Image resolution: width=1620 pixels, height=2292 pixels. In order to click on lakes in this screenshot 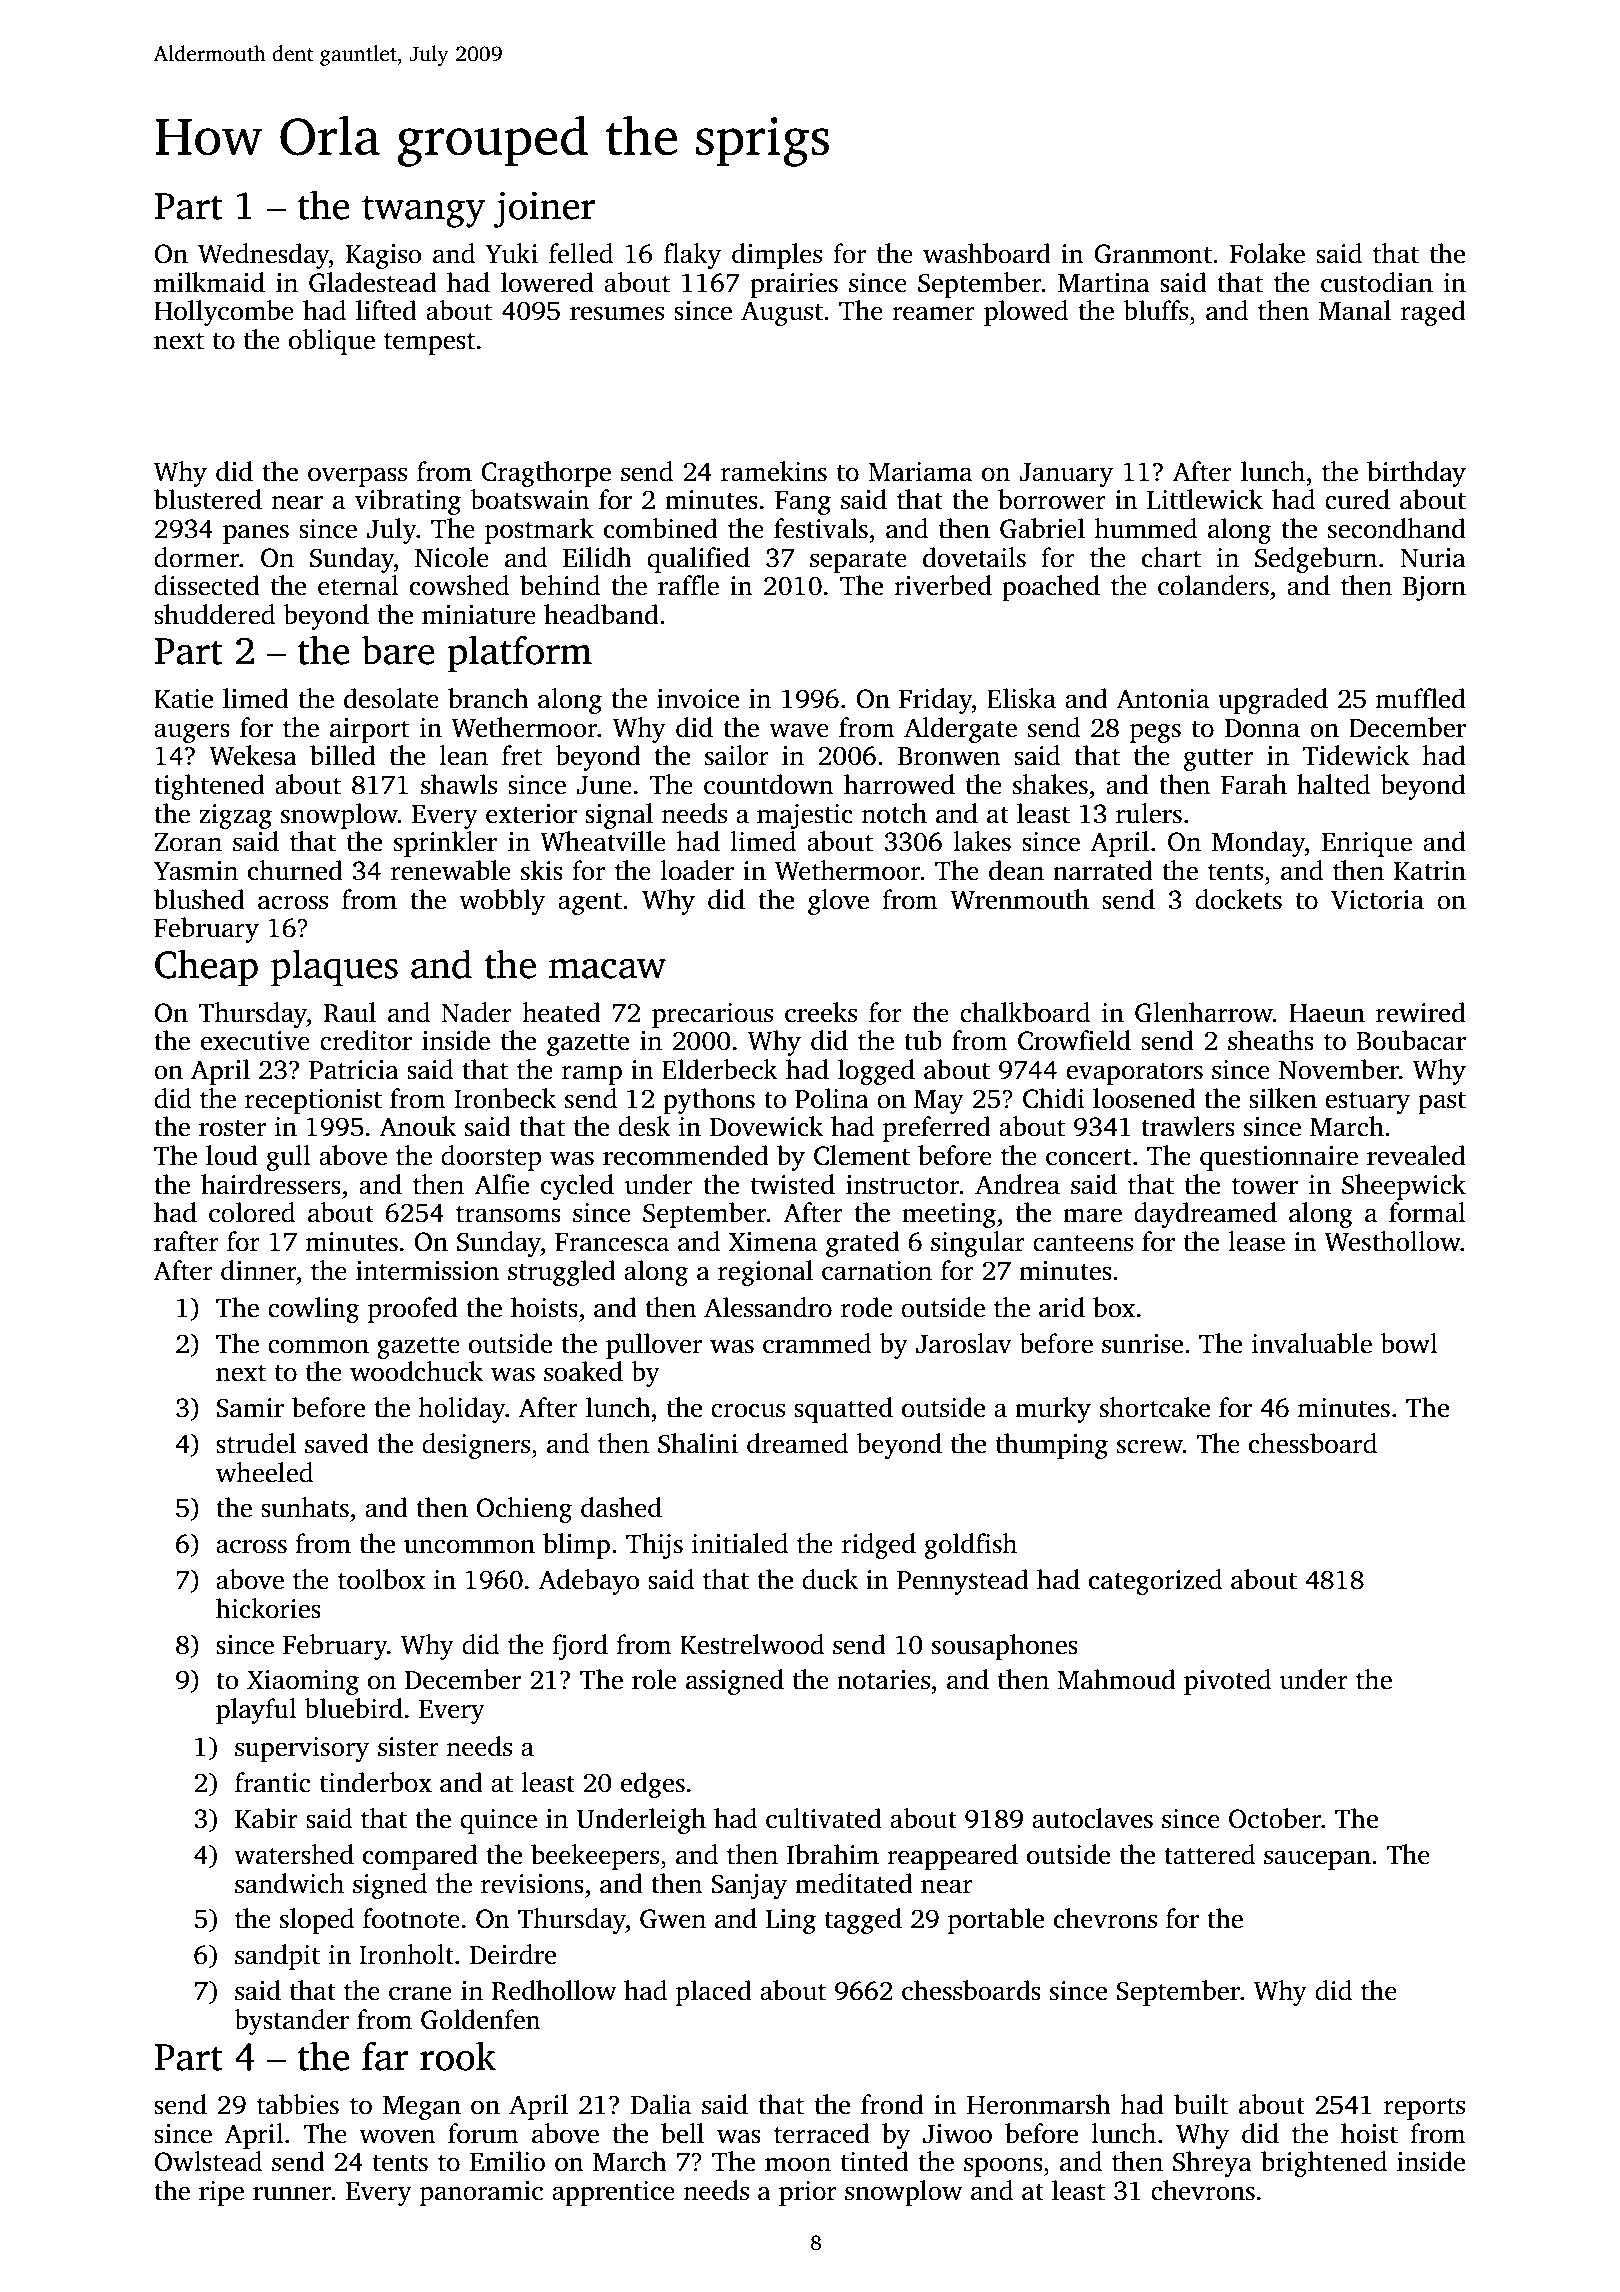, I will do `click(982, 841)`.
